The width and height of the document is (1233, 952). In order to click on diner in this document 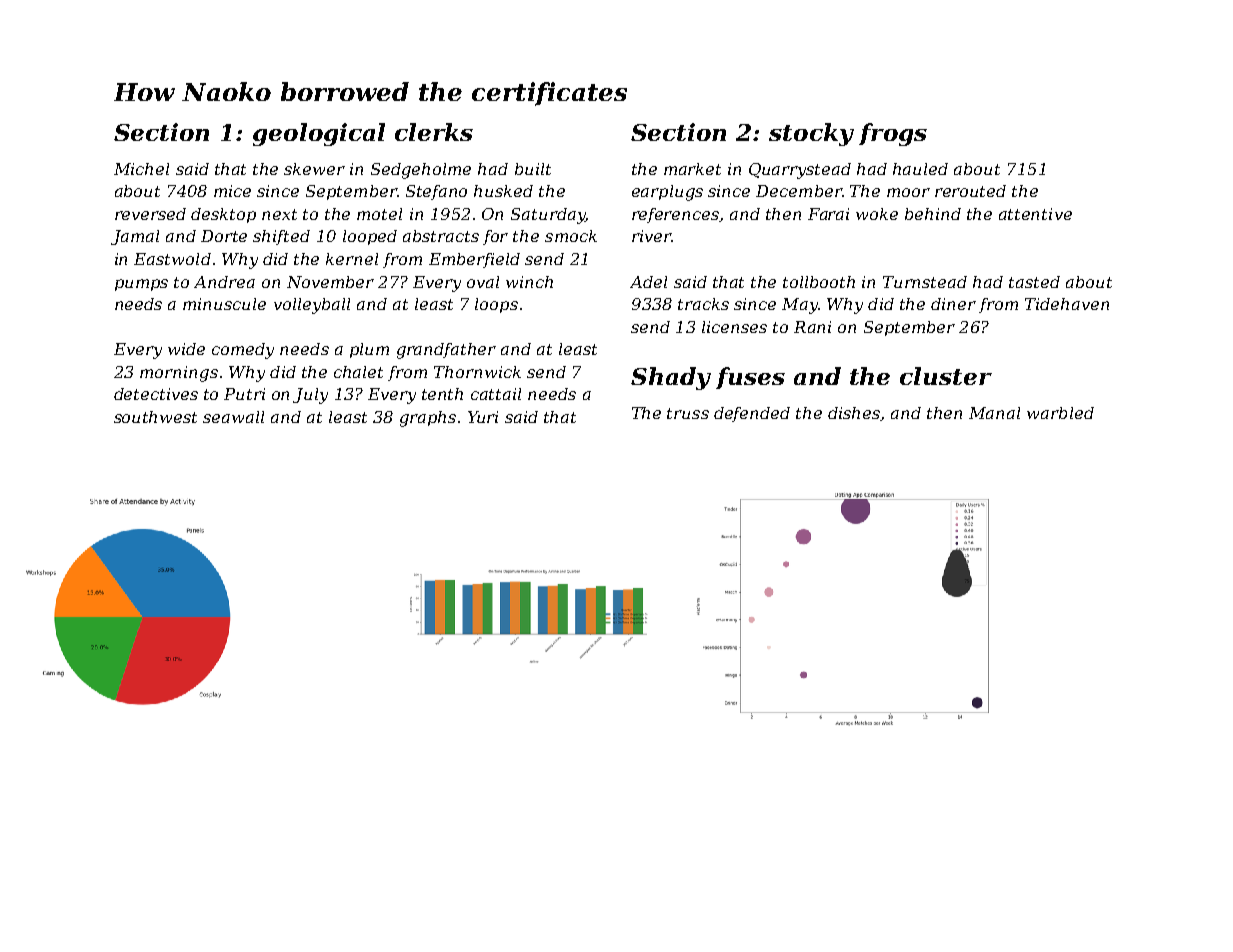, I will do `click(953, 304)`.
